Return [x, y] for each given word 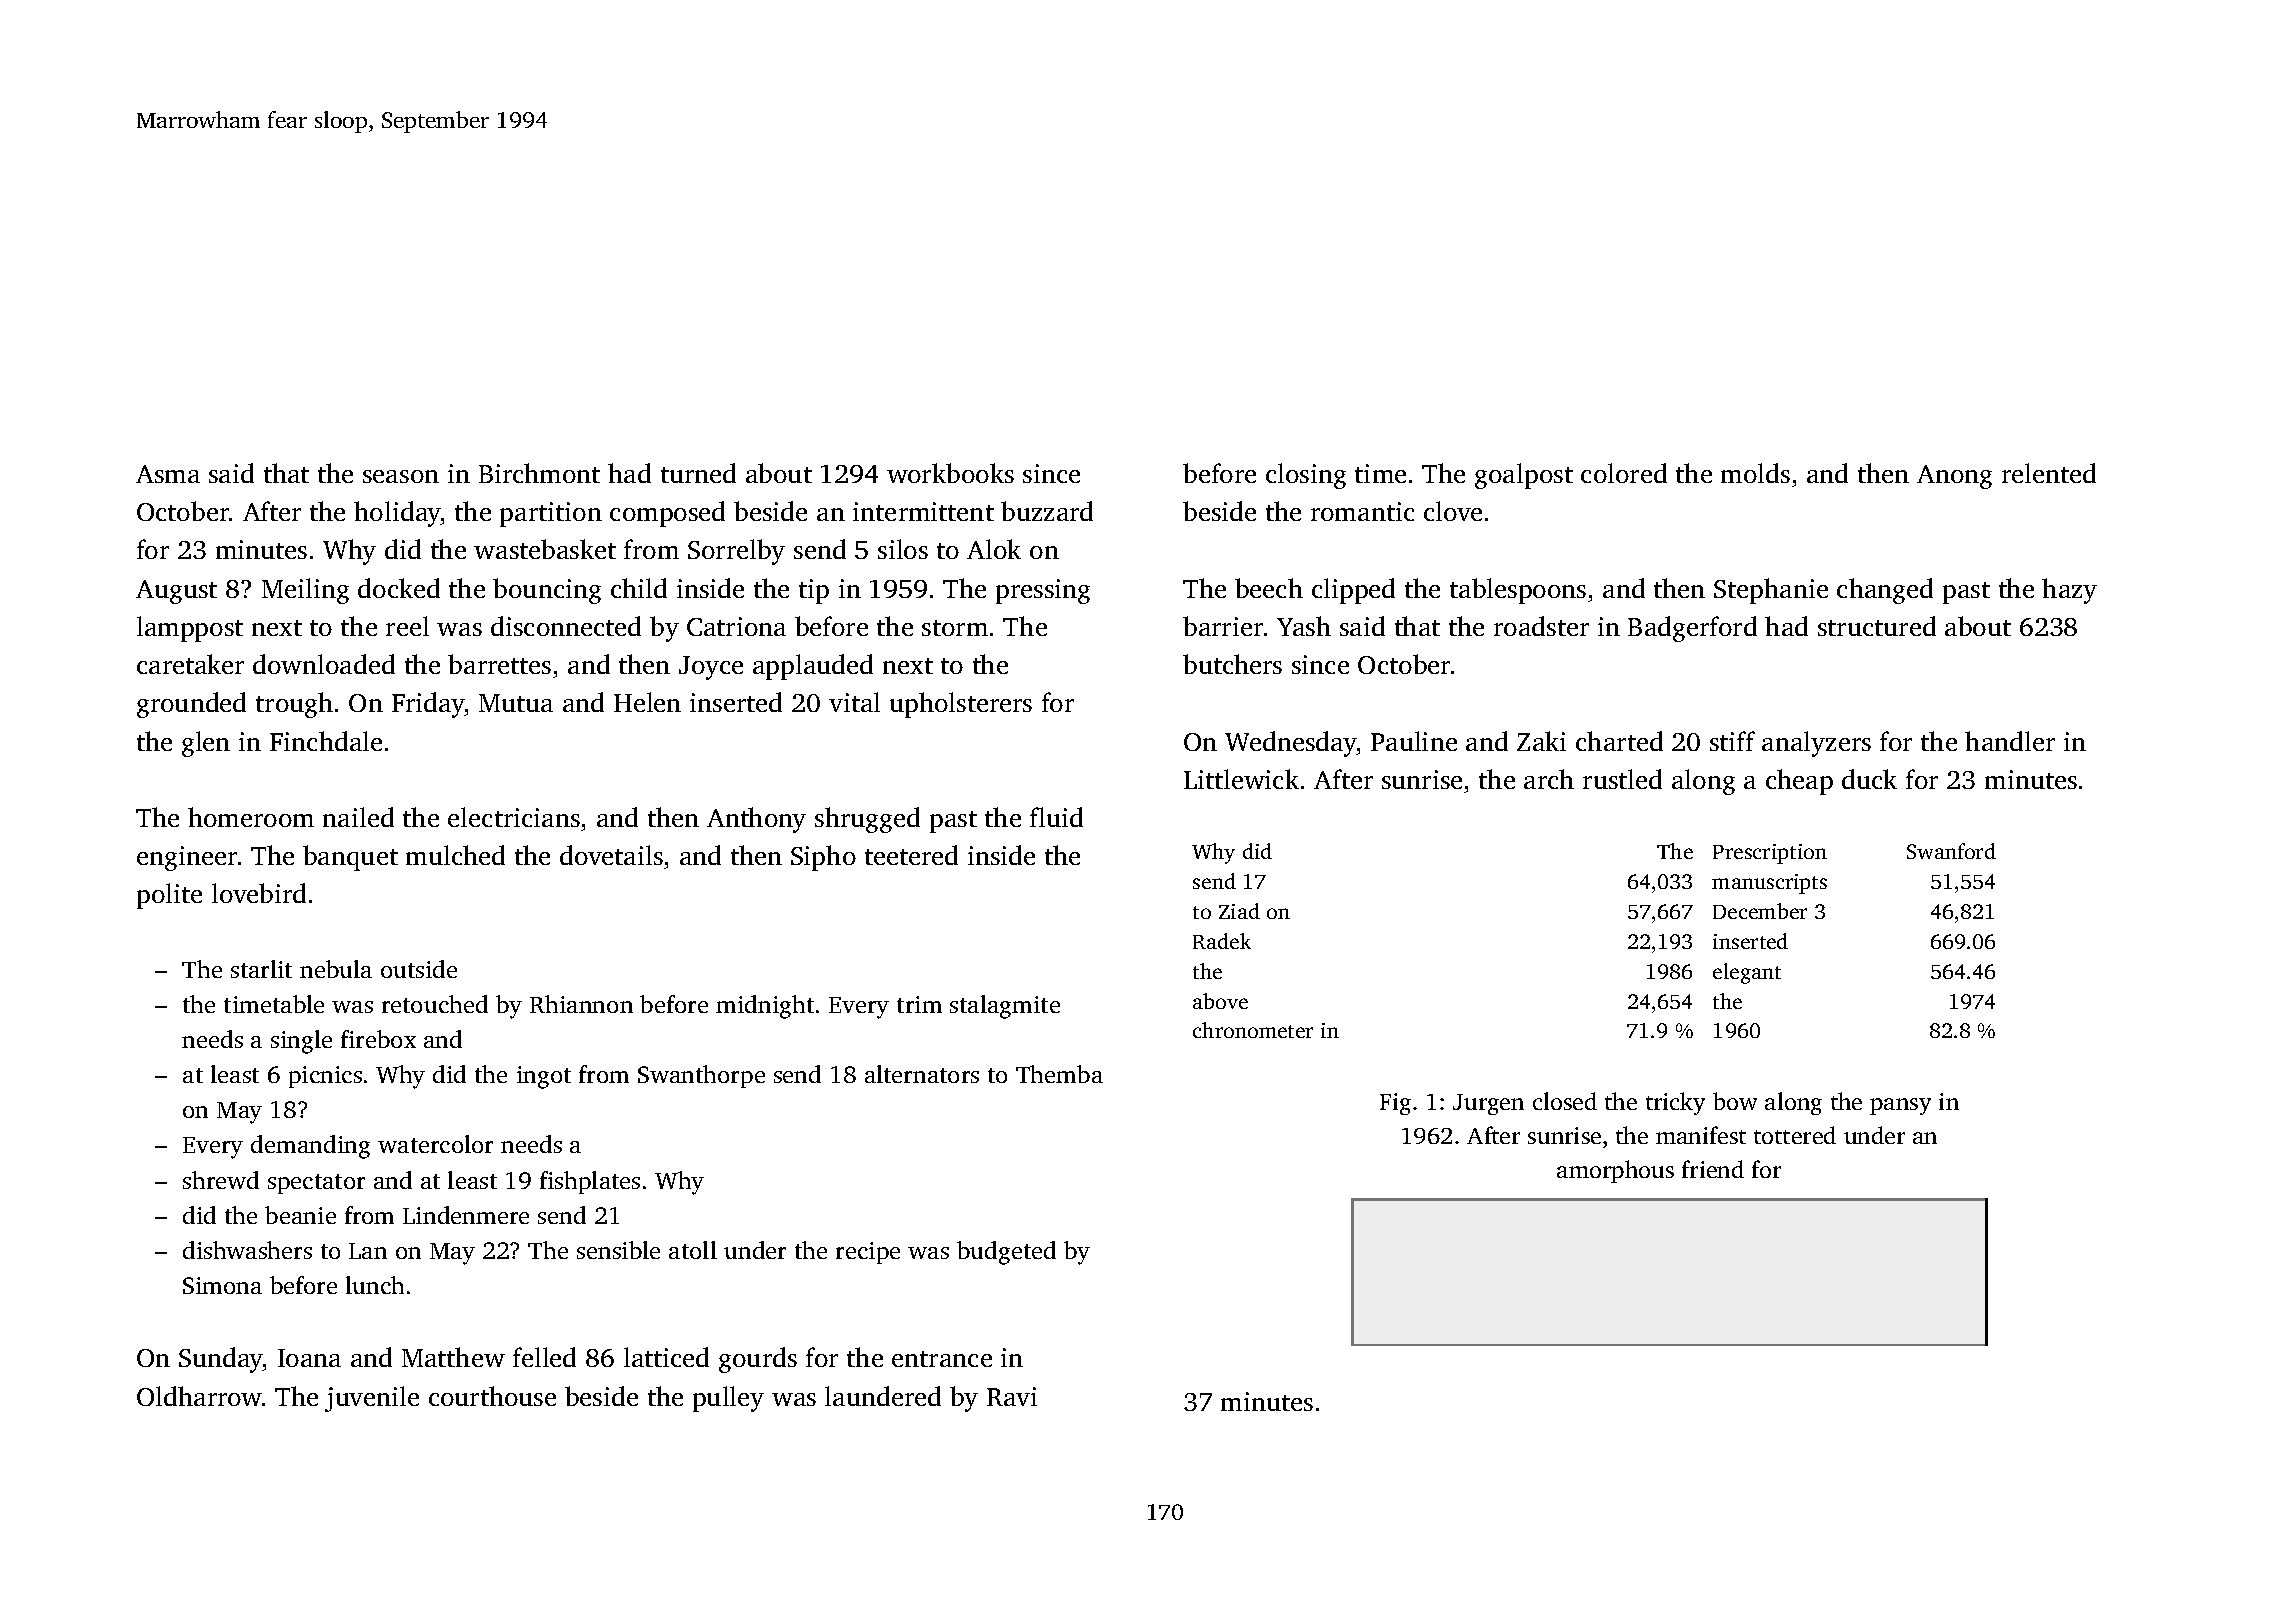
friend [1713, 1169]
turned [698, 473]
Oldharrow [199, 1396]
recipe [868, 1253]
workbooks [950, 473]
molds [1755, 473]
